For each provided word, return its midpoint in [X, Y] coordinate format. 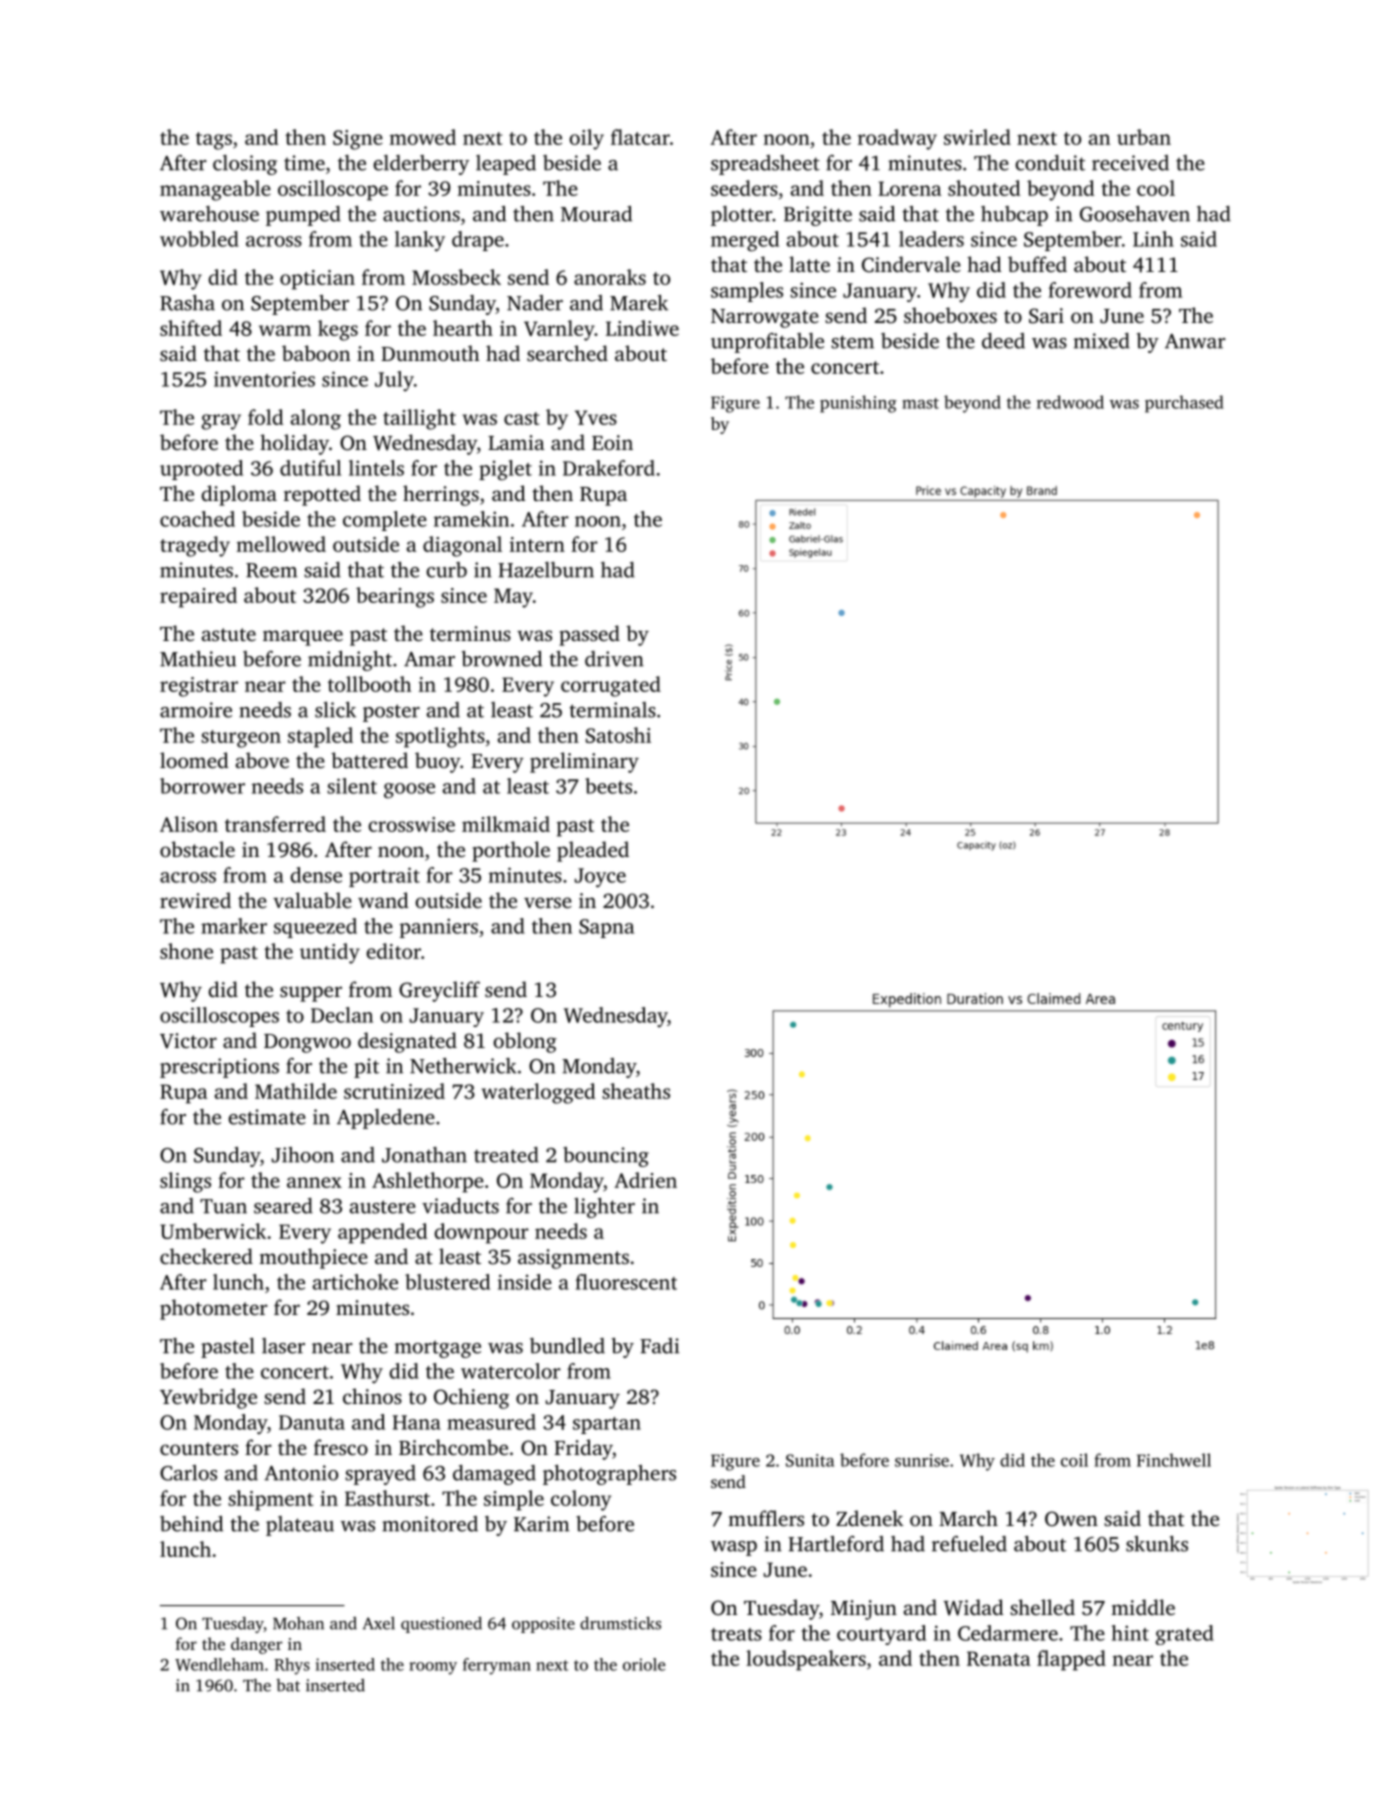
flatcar [640, 137]
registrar [199, 687]
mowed [423, 137]
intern [537, 544]
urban [1144, 137]
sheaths [636, 1091]
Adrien [645, 1180]
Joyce [600, 878]
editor [394, 951]
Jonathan [424, 1155]
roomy [433, 1668]
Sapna [606, 928]
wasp [734, 1548]
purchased [1184, 404]
